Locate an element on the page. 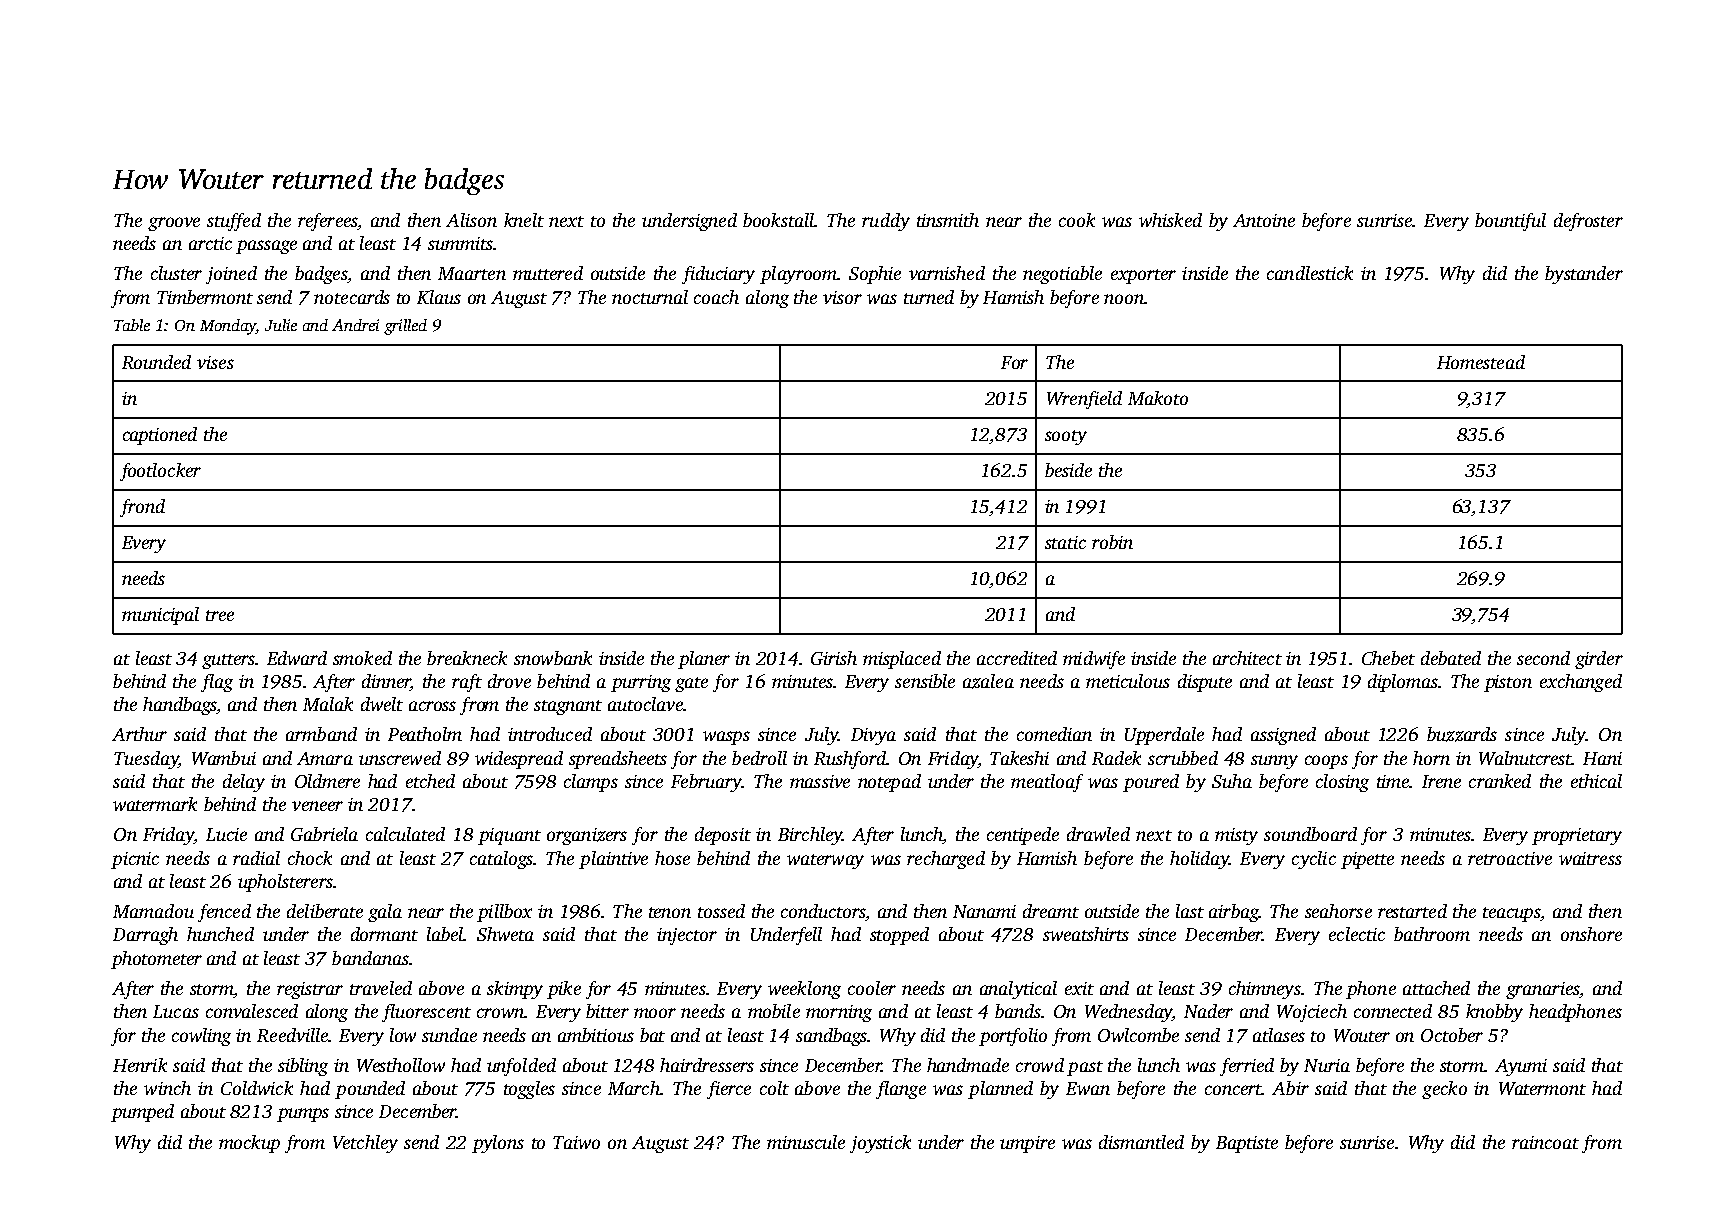  snowbank is located at coordinates (553, 658).
